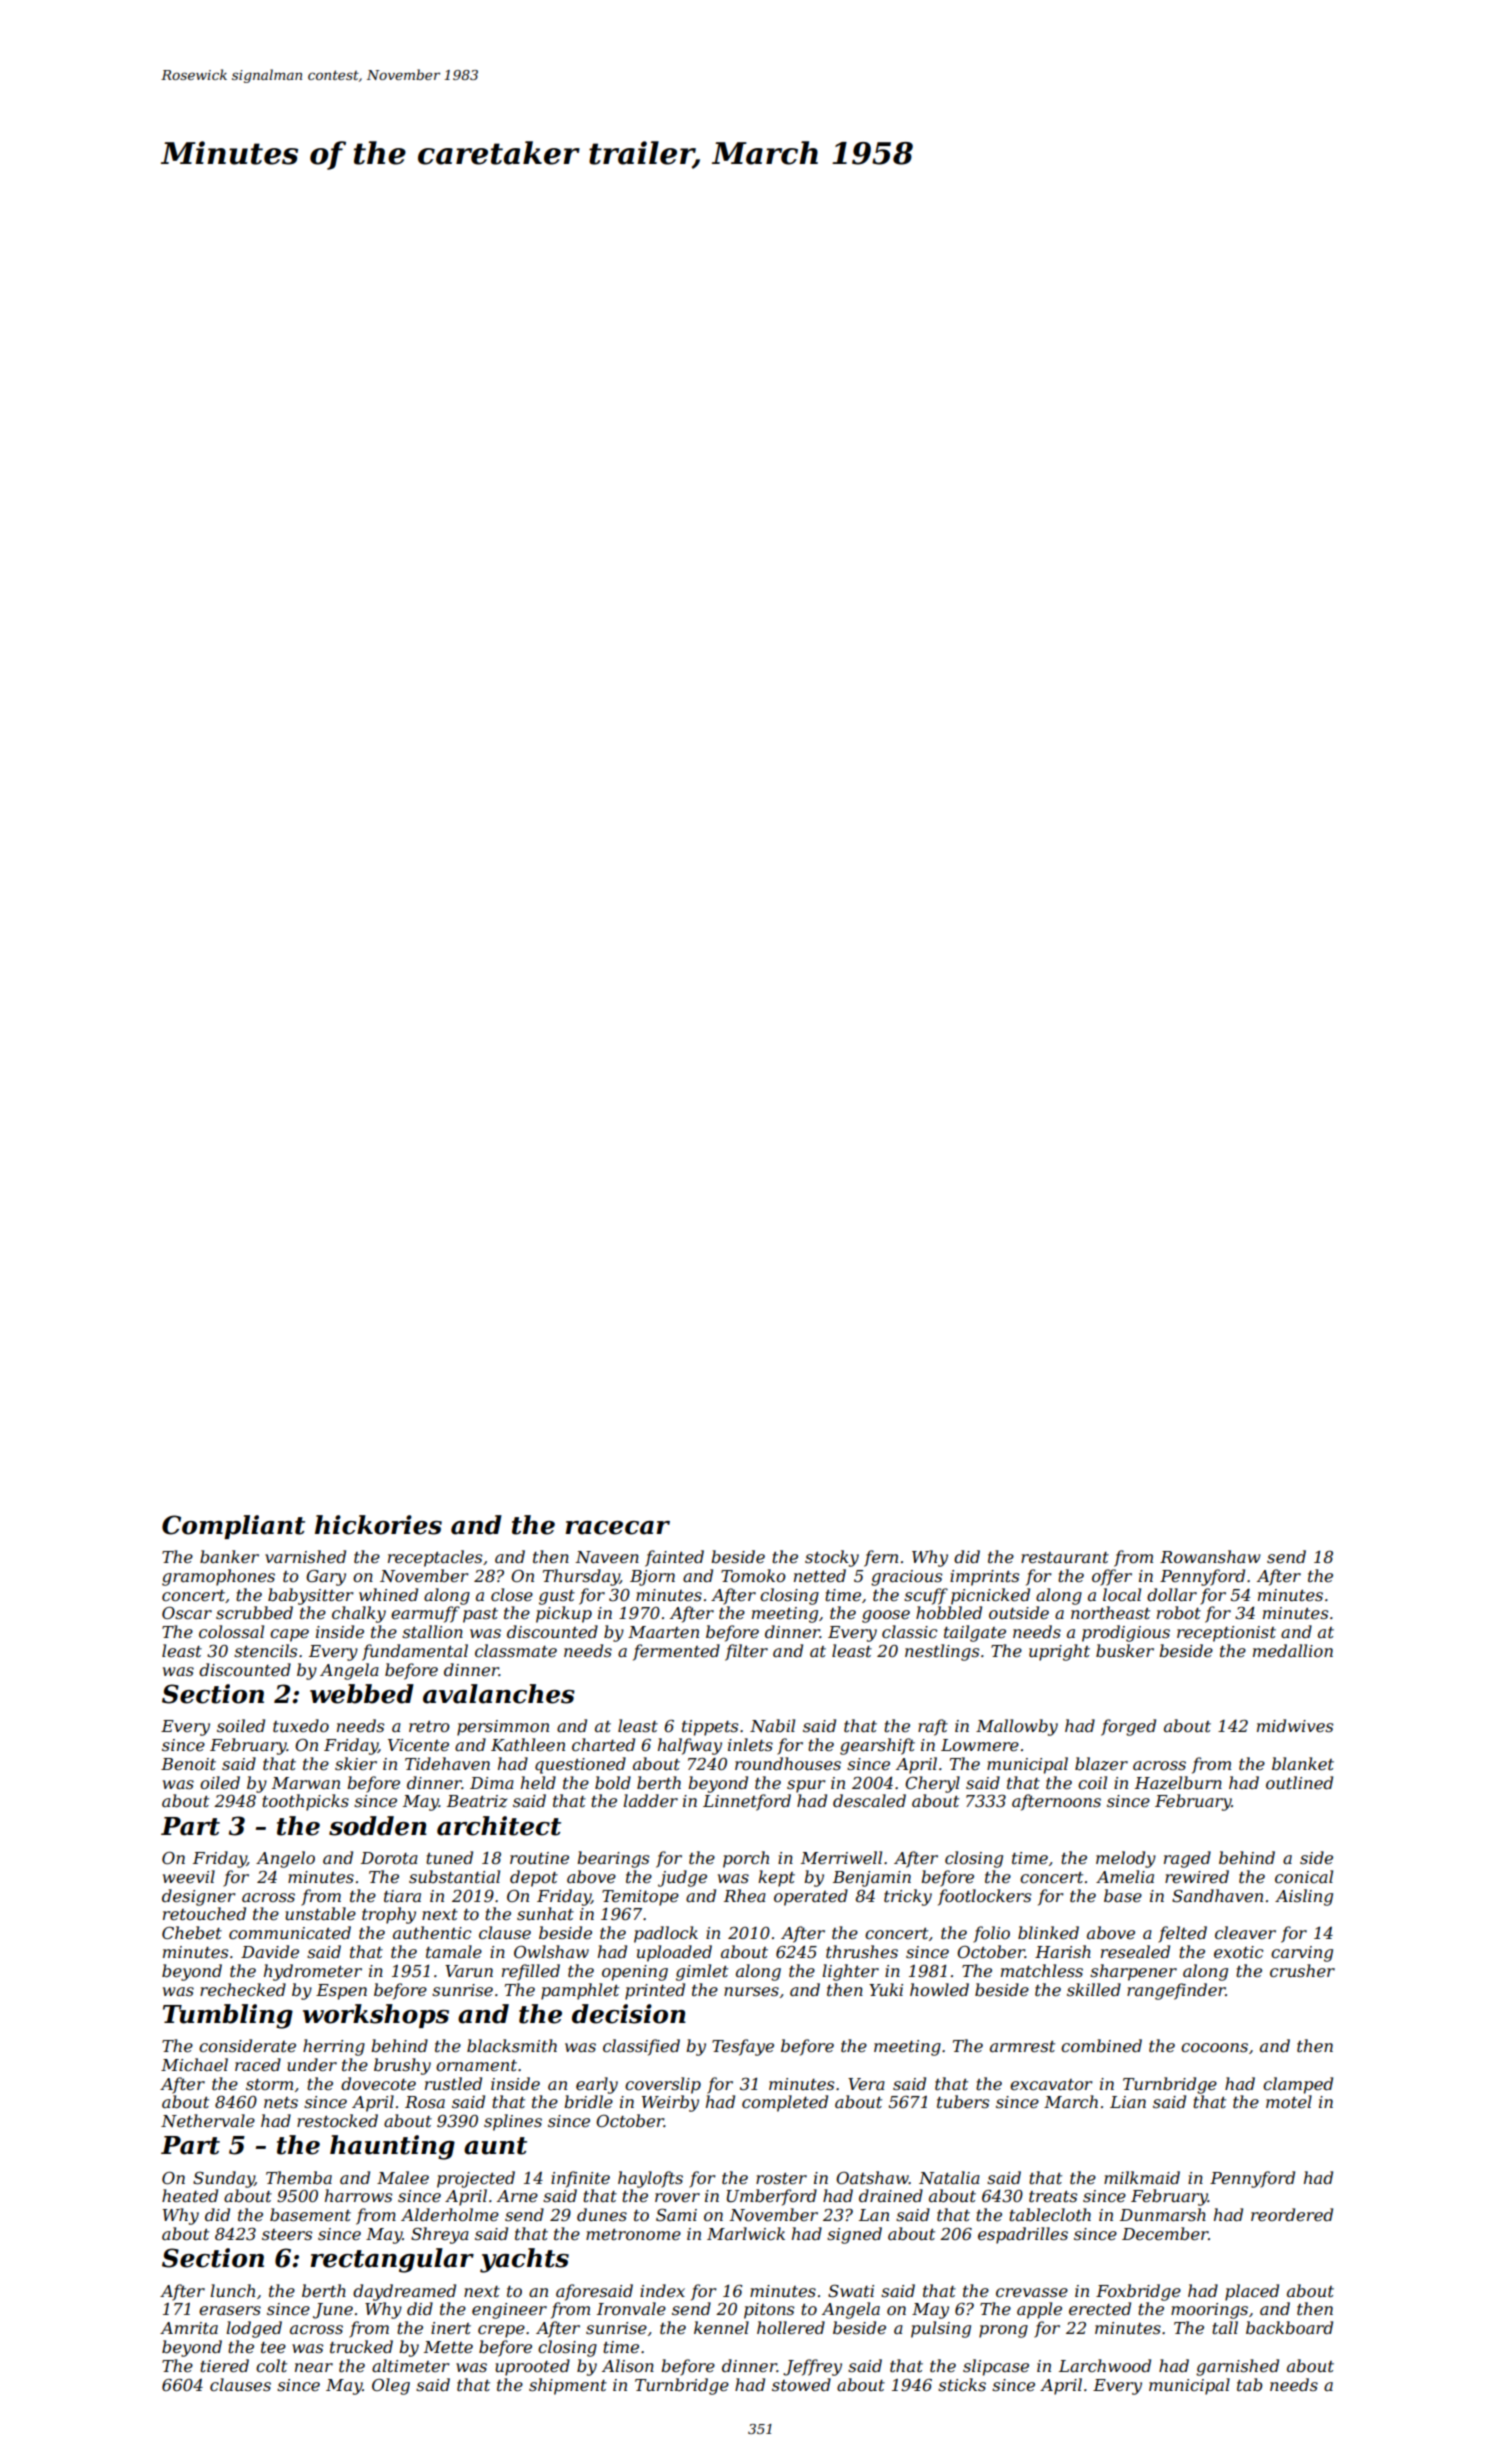 This screenshot has width=1496, height=2464. Describe the element at coordinates (1128, 1727) in the screenshot. I see `forged` at that location.
